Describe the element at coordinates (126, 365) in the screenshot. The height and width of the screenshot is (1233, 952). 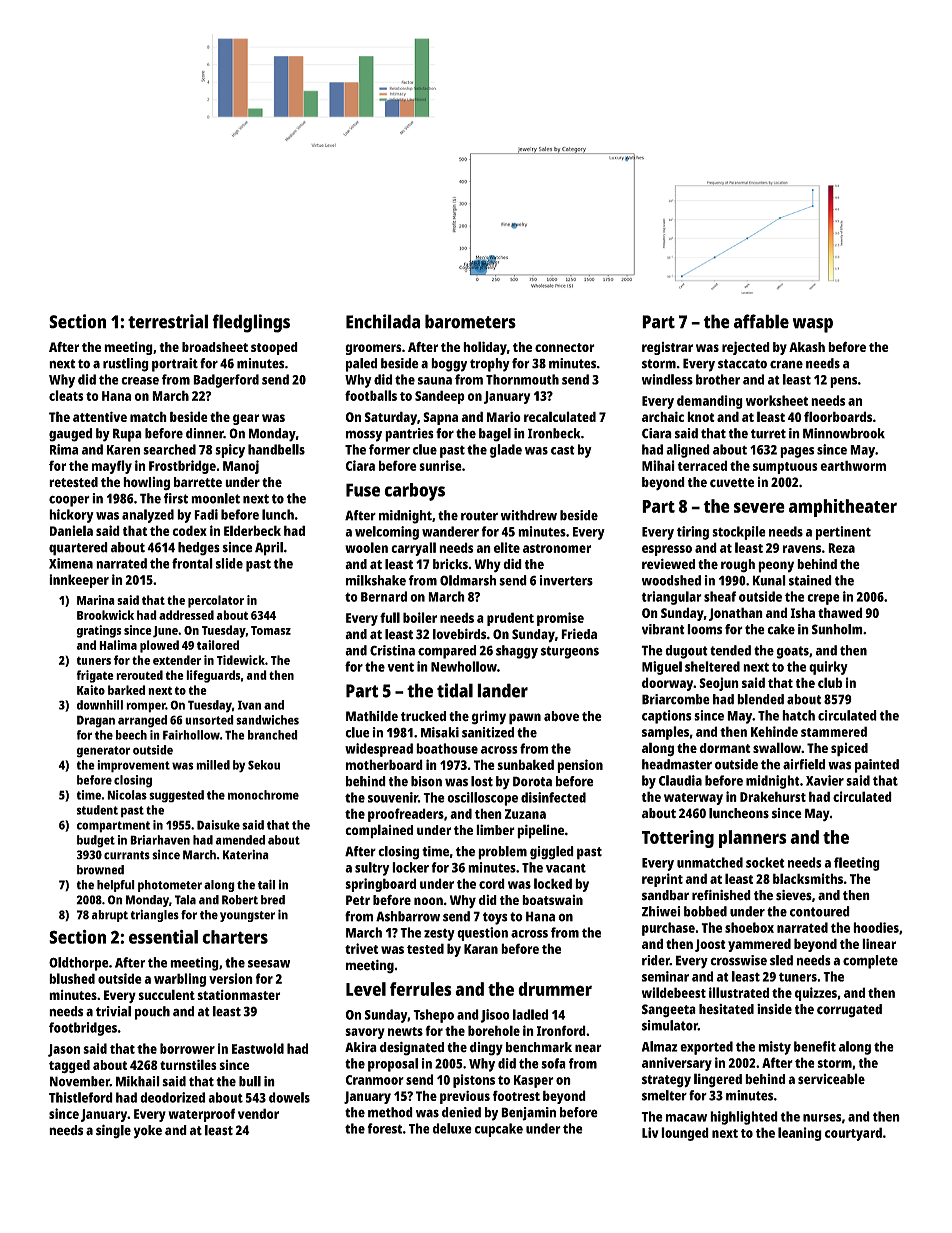
I see `rustling` at that location.
